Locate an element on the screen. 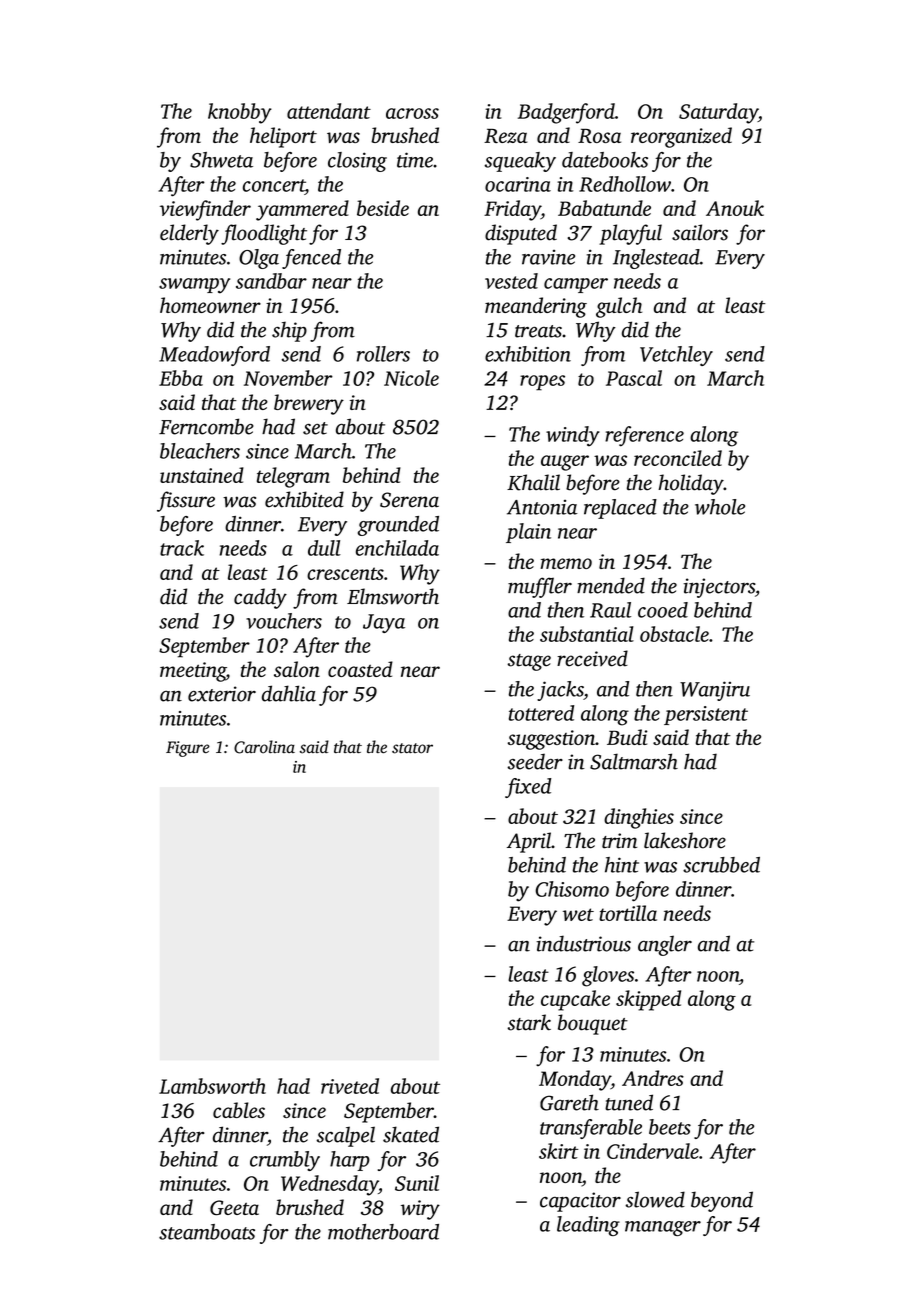 This screenshot has height=1311, width=924. viewfinder is located at coordinates (205, 210).
